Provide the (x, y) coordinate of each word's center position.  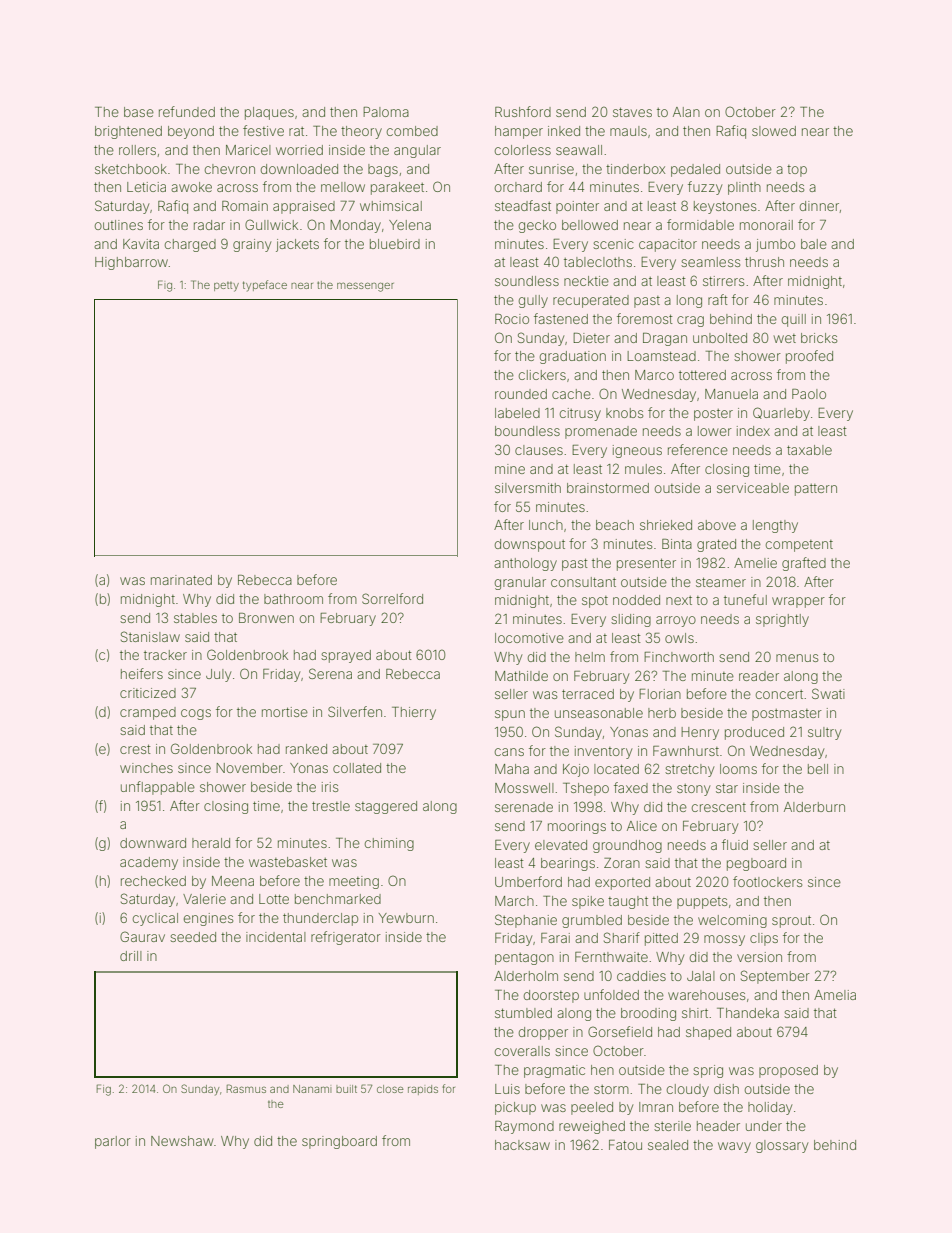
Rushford (523, 111)
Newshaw (182, 1141)
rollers (137, 150)
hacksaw (522, 1145)
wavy (734, 1147)
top (797, 171)
